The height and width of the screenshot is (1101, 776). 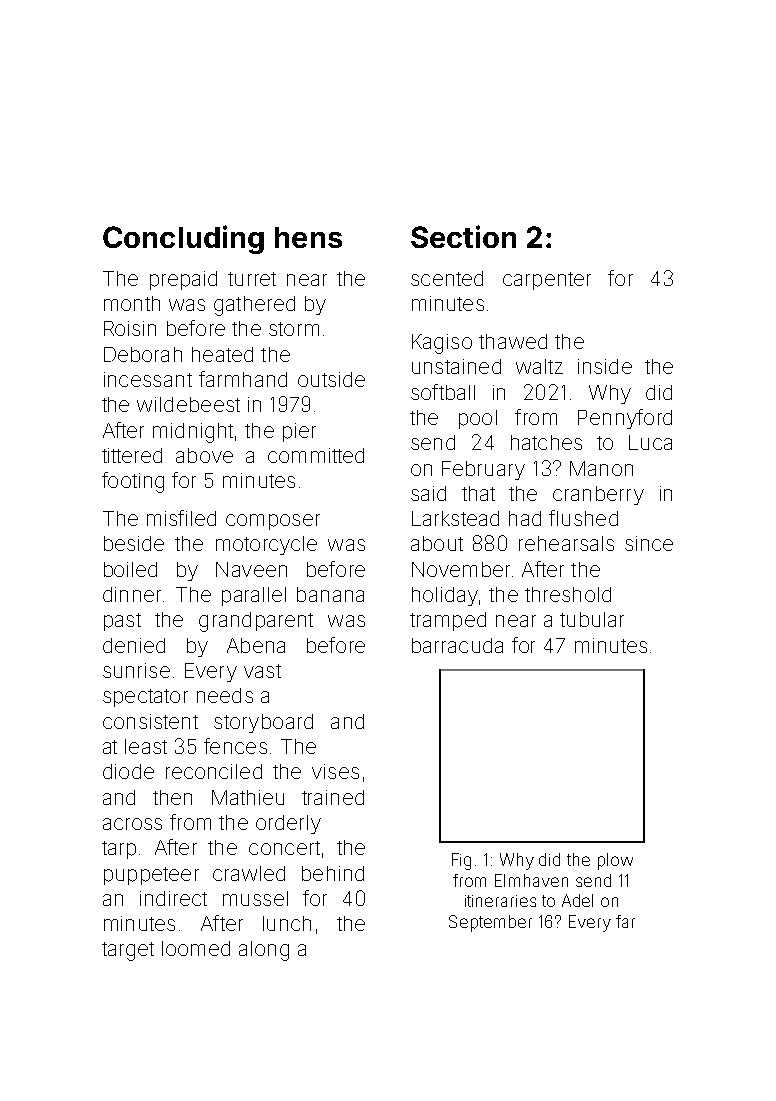 What do you see at coordinates (461, 861) in the screenshot?
I see `Fig` at bounding box center [461, 861].
